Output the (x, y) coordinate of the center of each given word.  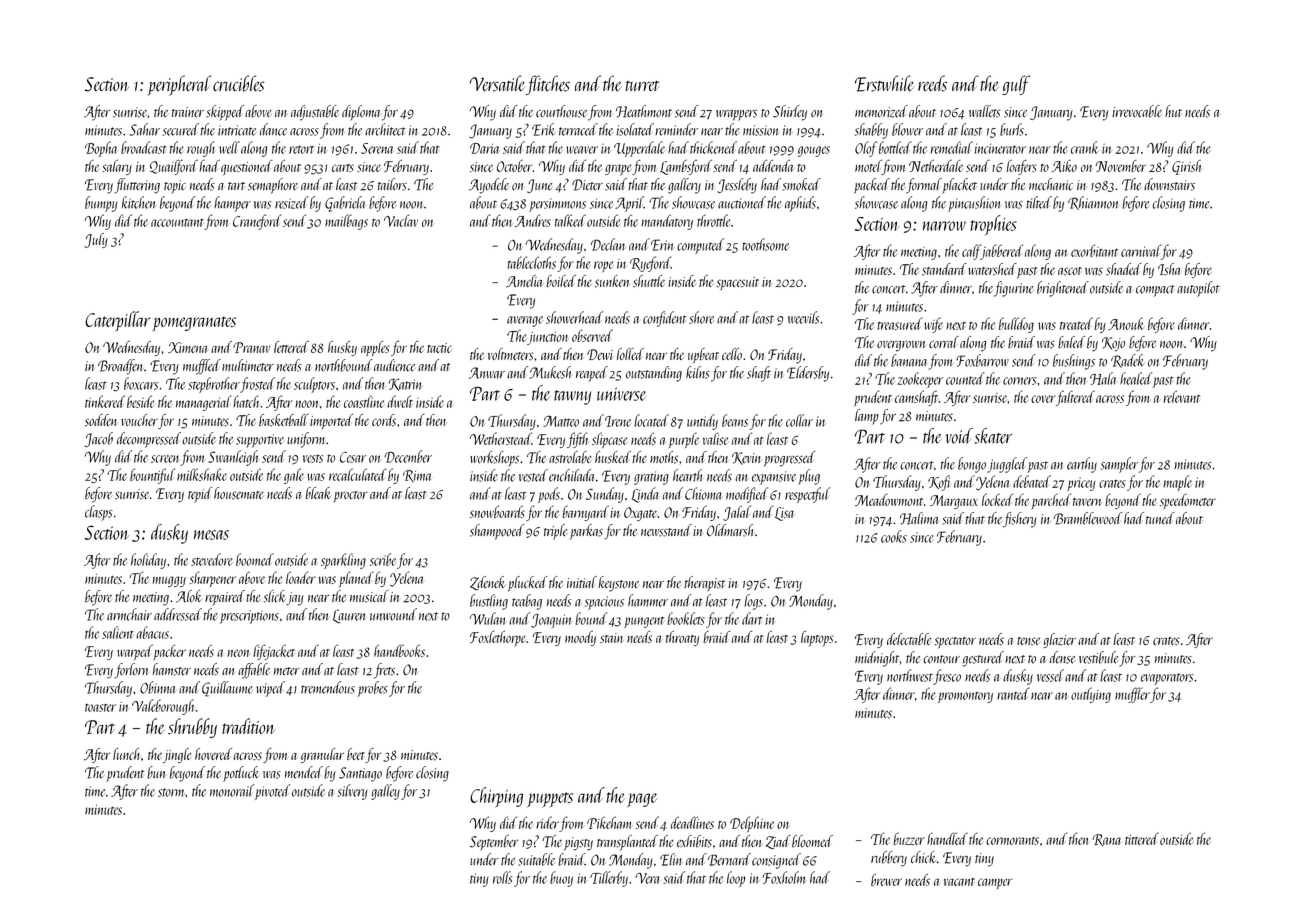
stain (611, 638)
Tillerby (609, 879)
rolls (503, 877)
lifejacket (274, 652)
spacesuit (737, 283)
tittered (1142, 838)
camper (995, 883)
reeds (932, 83)
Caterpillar (117, 321)
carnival (1141, 250)
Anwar (487, 373)
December (408, 456)
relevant (1181, 396)
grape (618, 170)
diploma (361, 113)
